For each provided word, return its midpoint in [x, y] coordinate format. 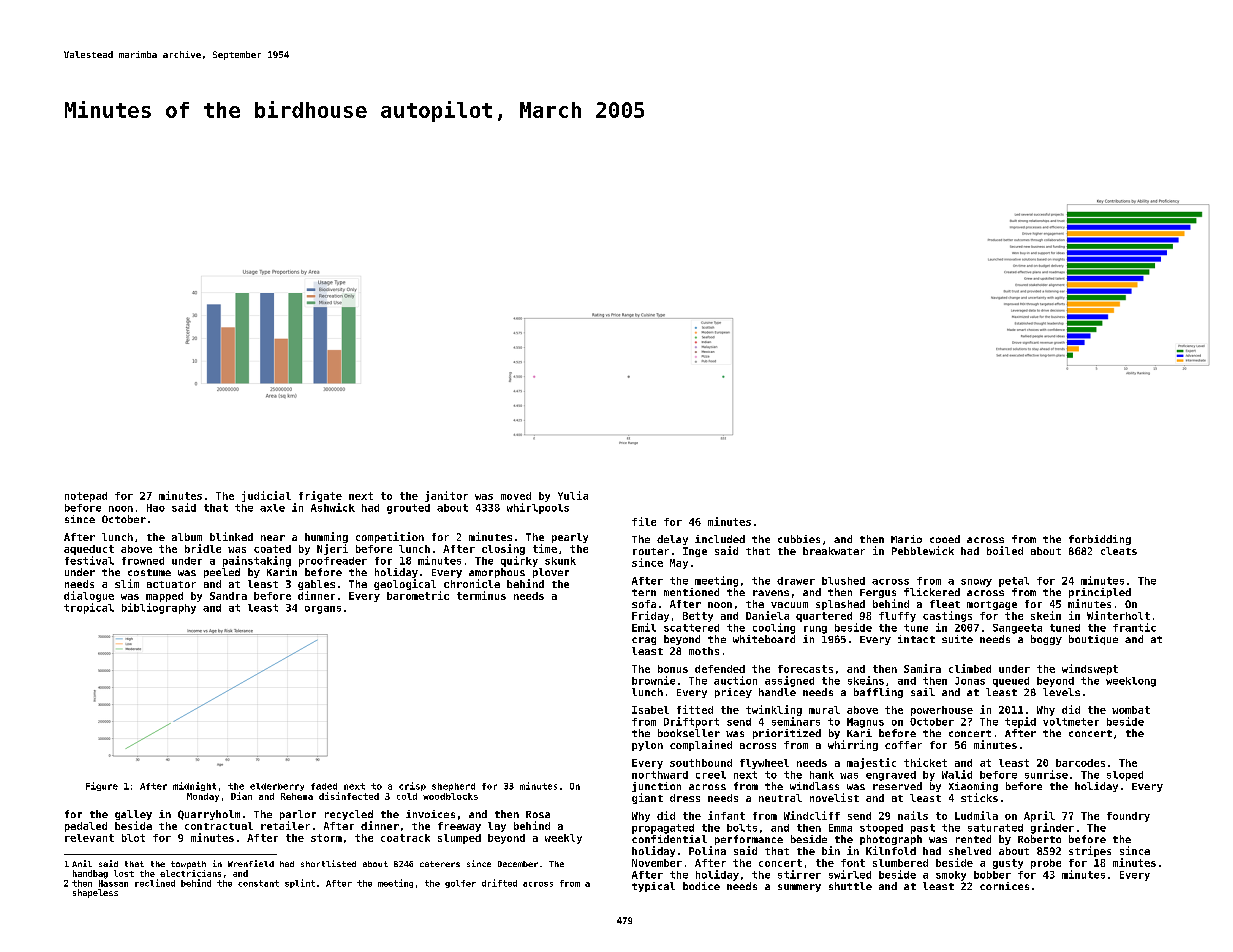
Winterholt [1118, 615]
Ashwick [333, 507]
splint [300, 883]
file [644, 521]
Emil [644, 627]
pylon [647, 746]
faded [324, 786]
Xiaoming [973, 787]
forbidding [1100, 540]
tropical [89, 608]
